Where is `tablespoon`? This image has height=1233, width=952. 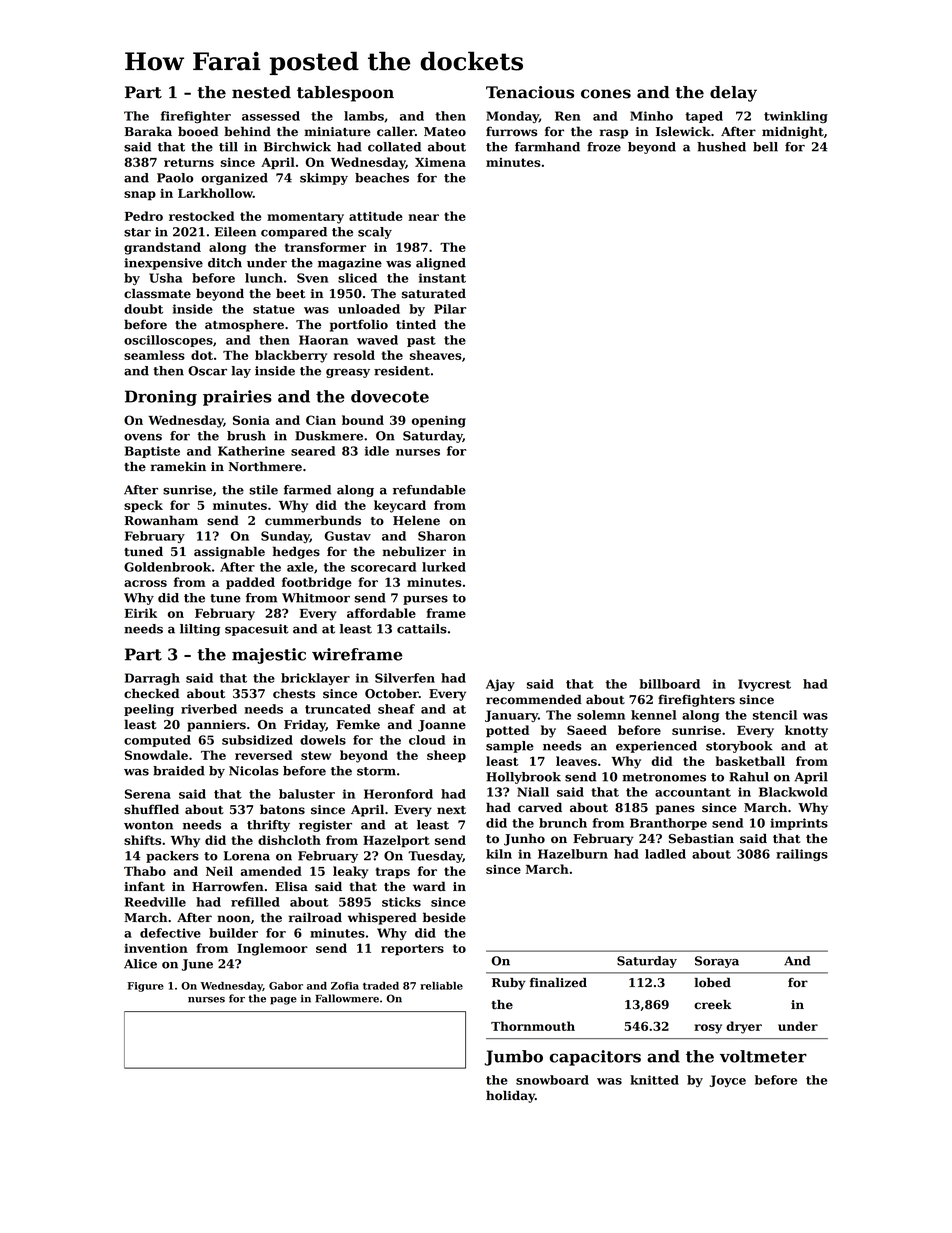
tablespoon is located at coordinates (345, 94).
